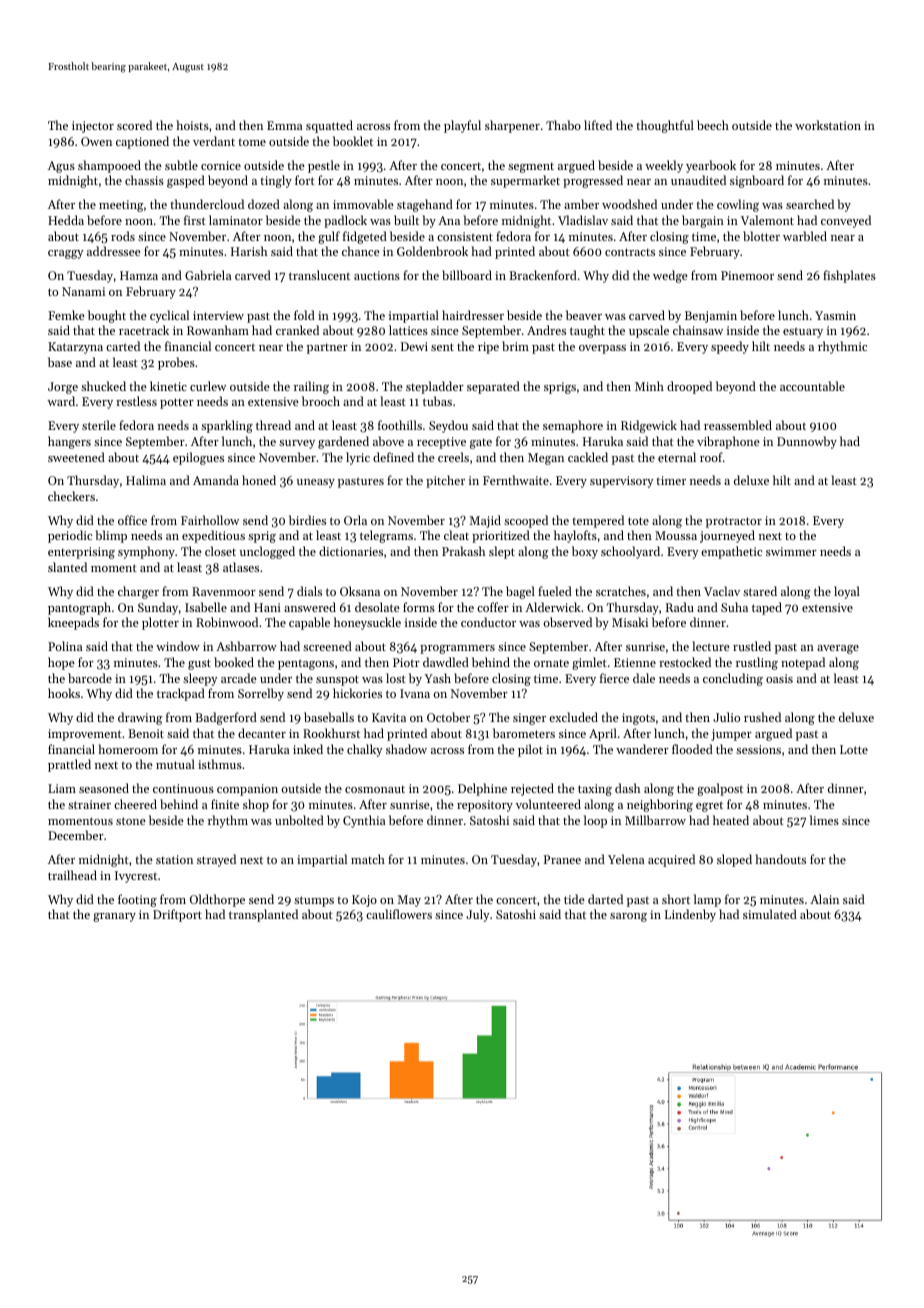 The image size is (924, 1308). I want to click on loyal, so click(847, 592).
